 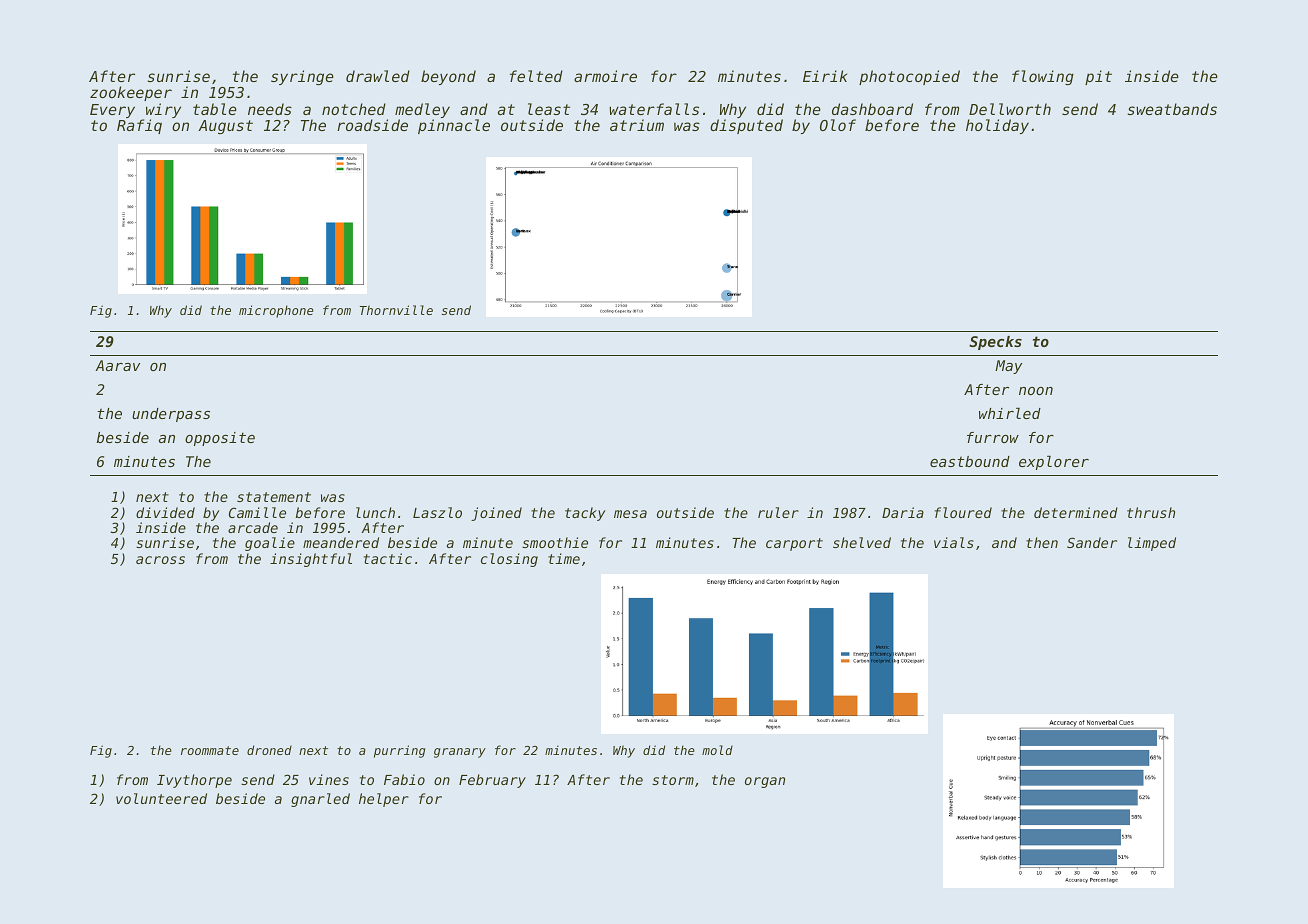 I want to click on then, so click(x=1042, y=542).
